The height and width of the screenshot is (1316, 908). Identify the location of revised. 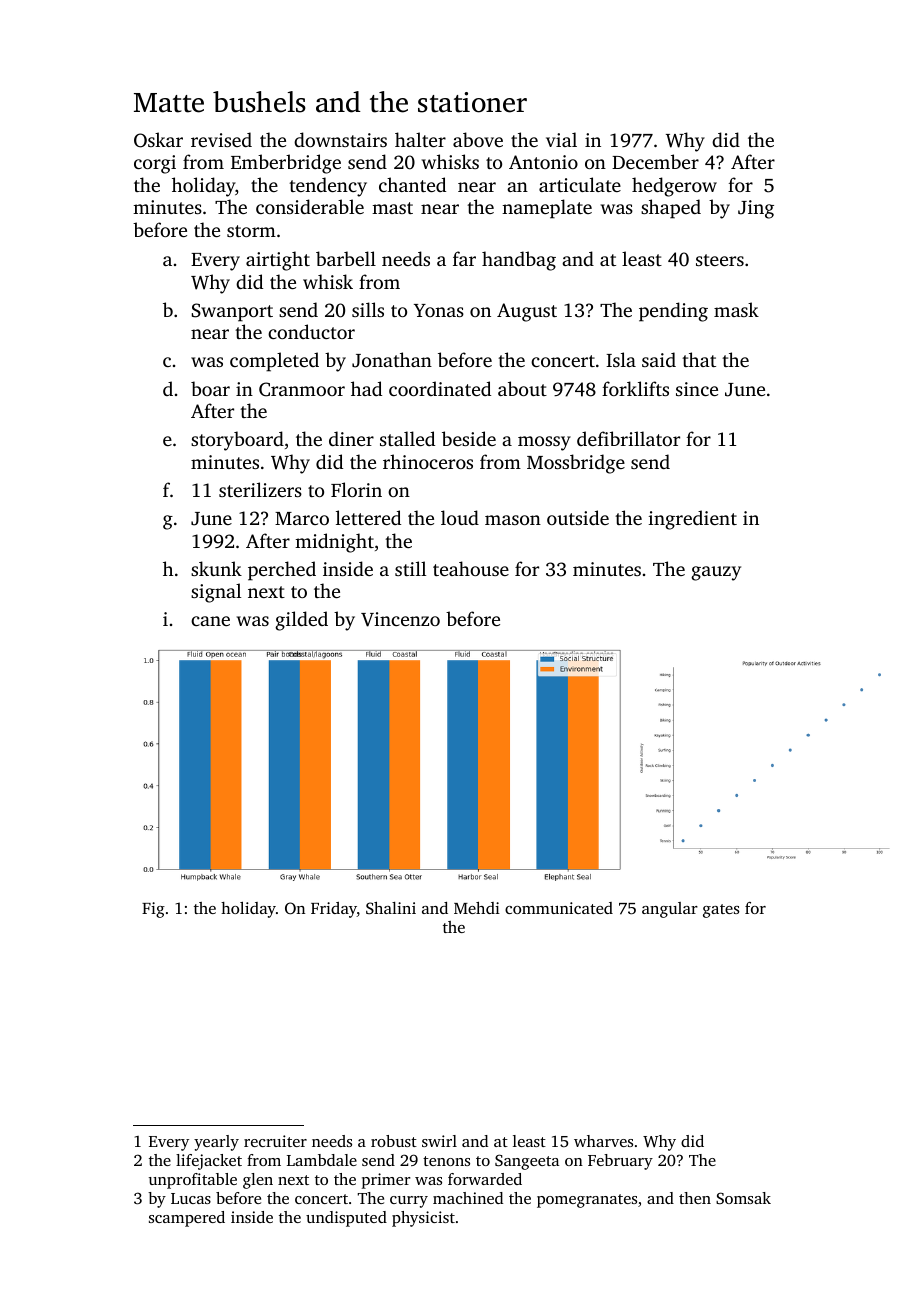
(221, 139).
